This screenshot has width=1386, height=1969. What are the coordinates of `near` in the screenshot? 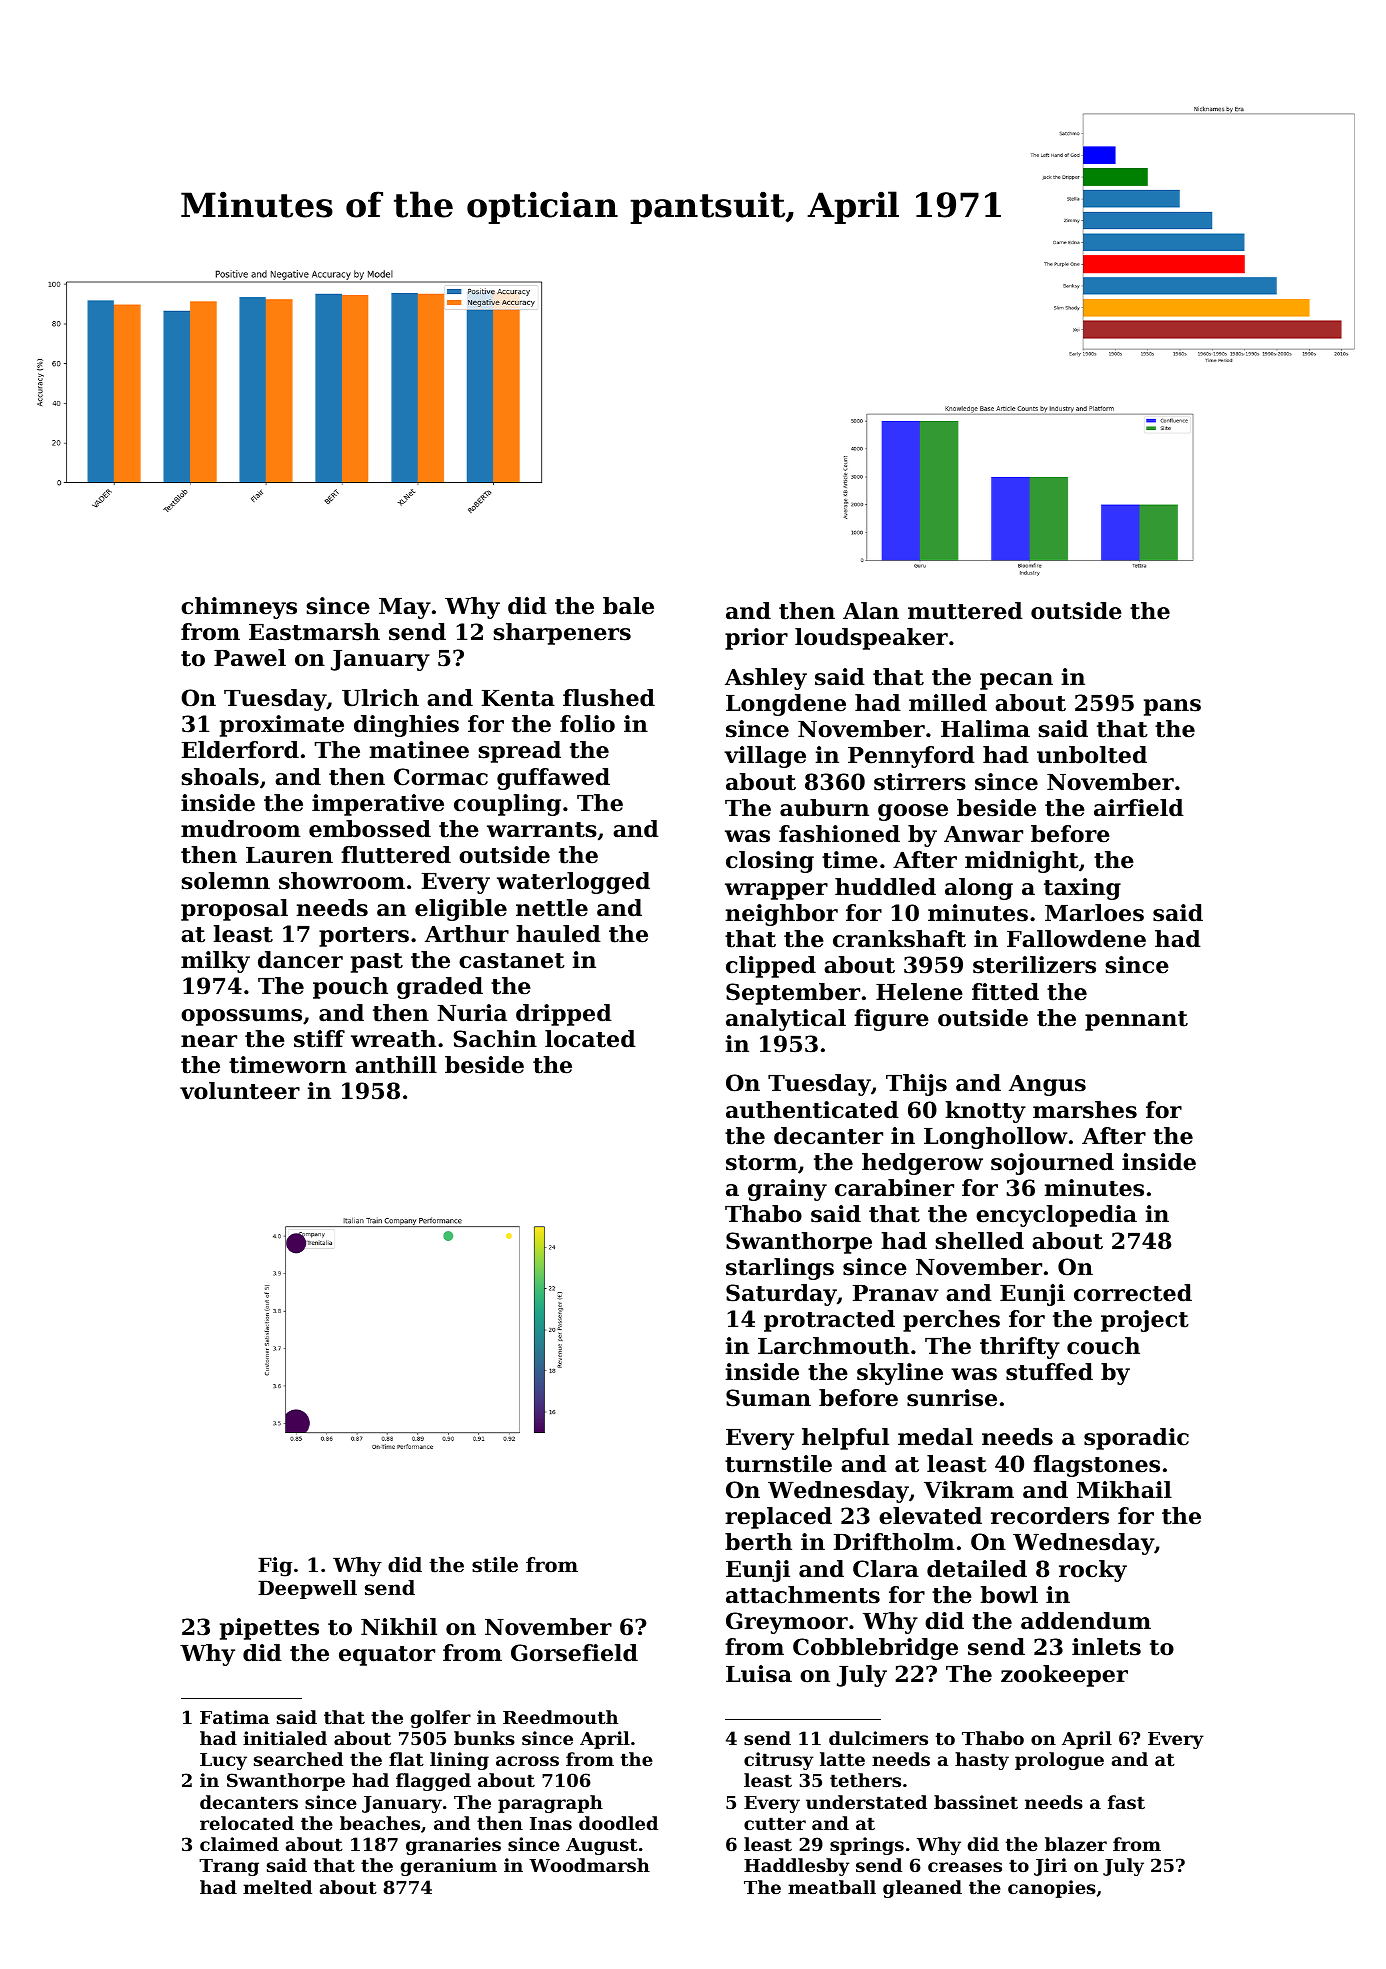 It's located at (209, 1041).
